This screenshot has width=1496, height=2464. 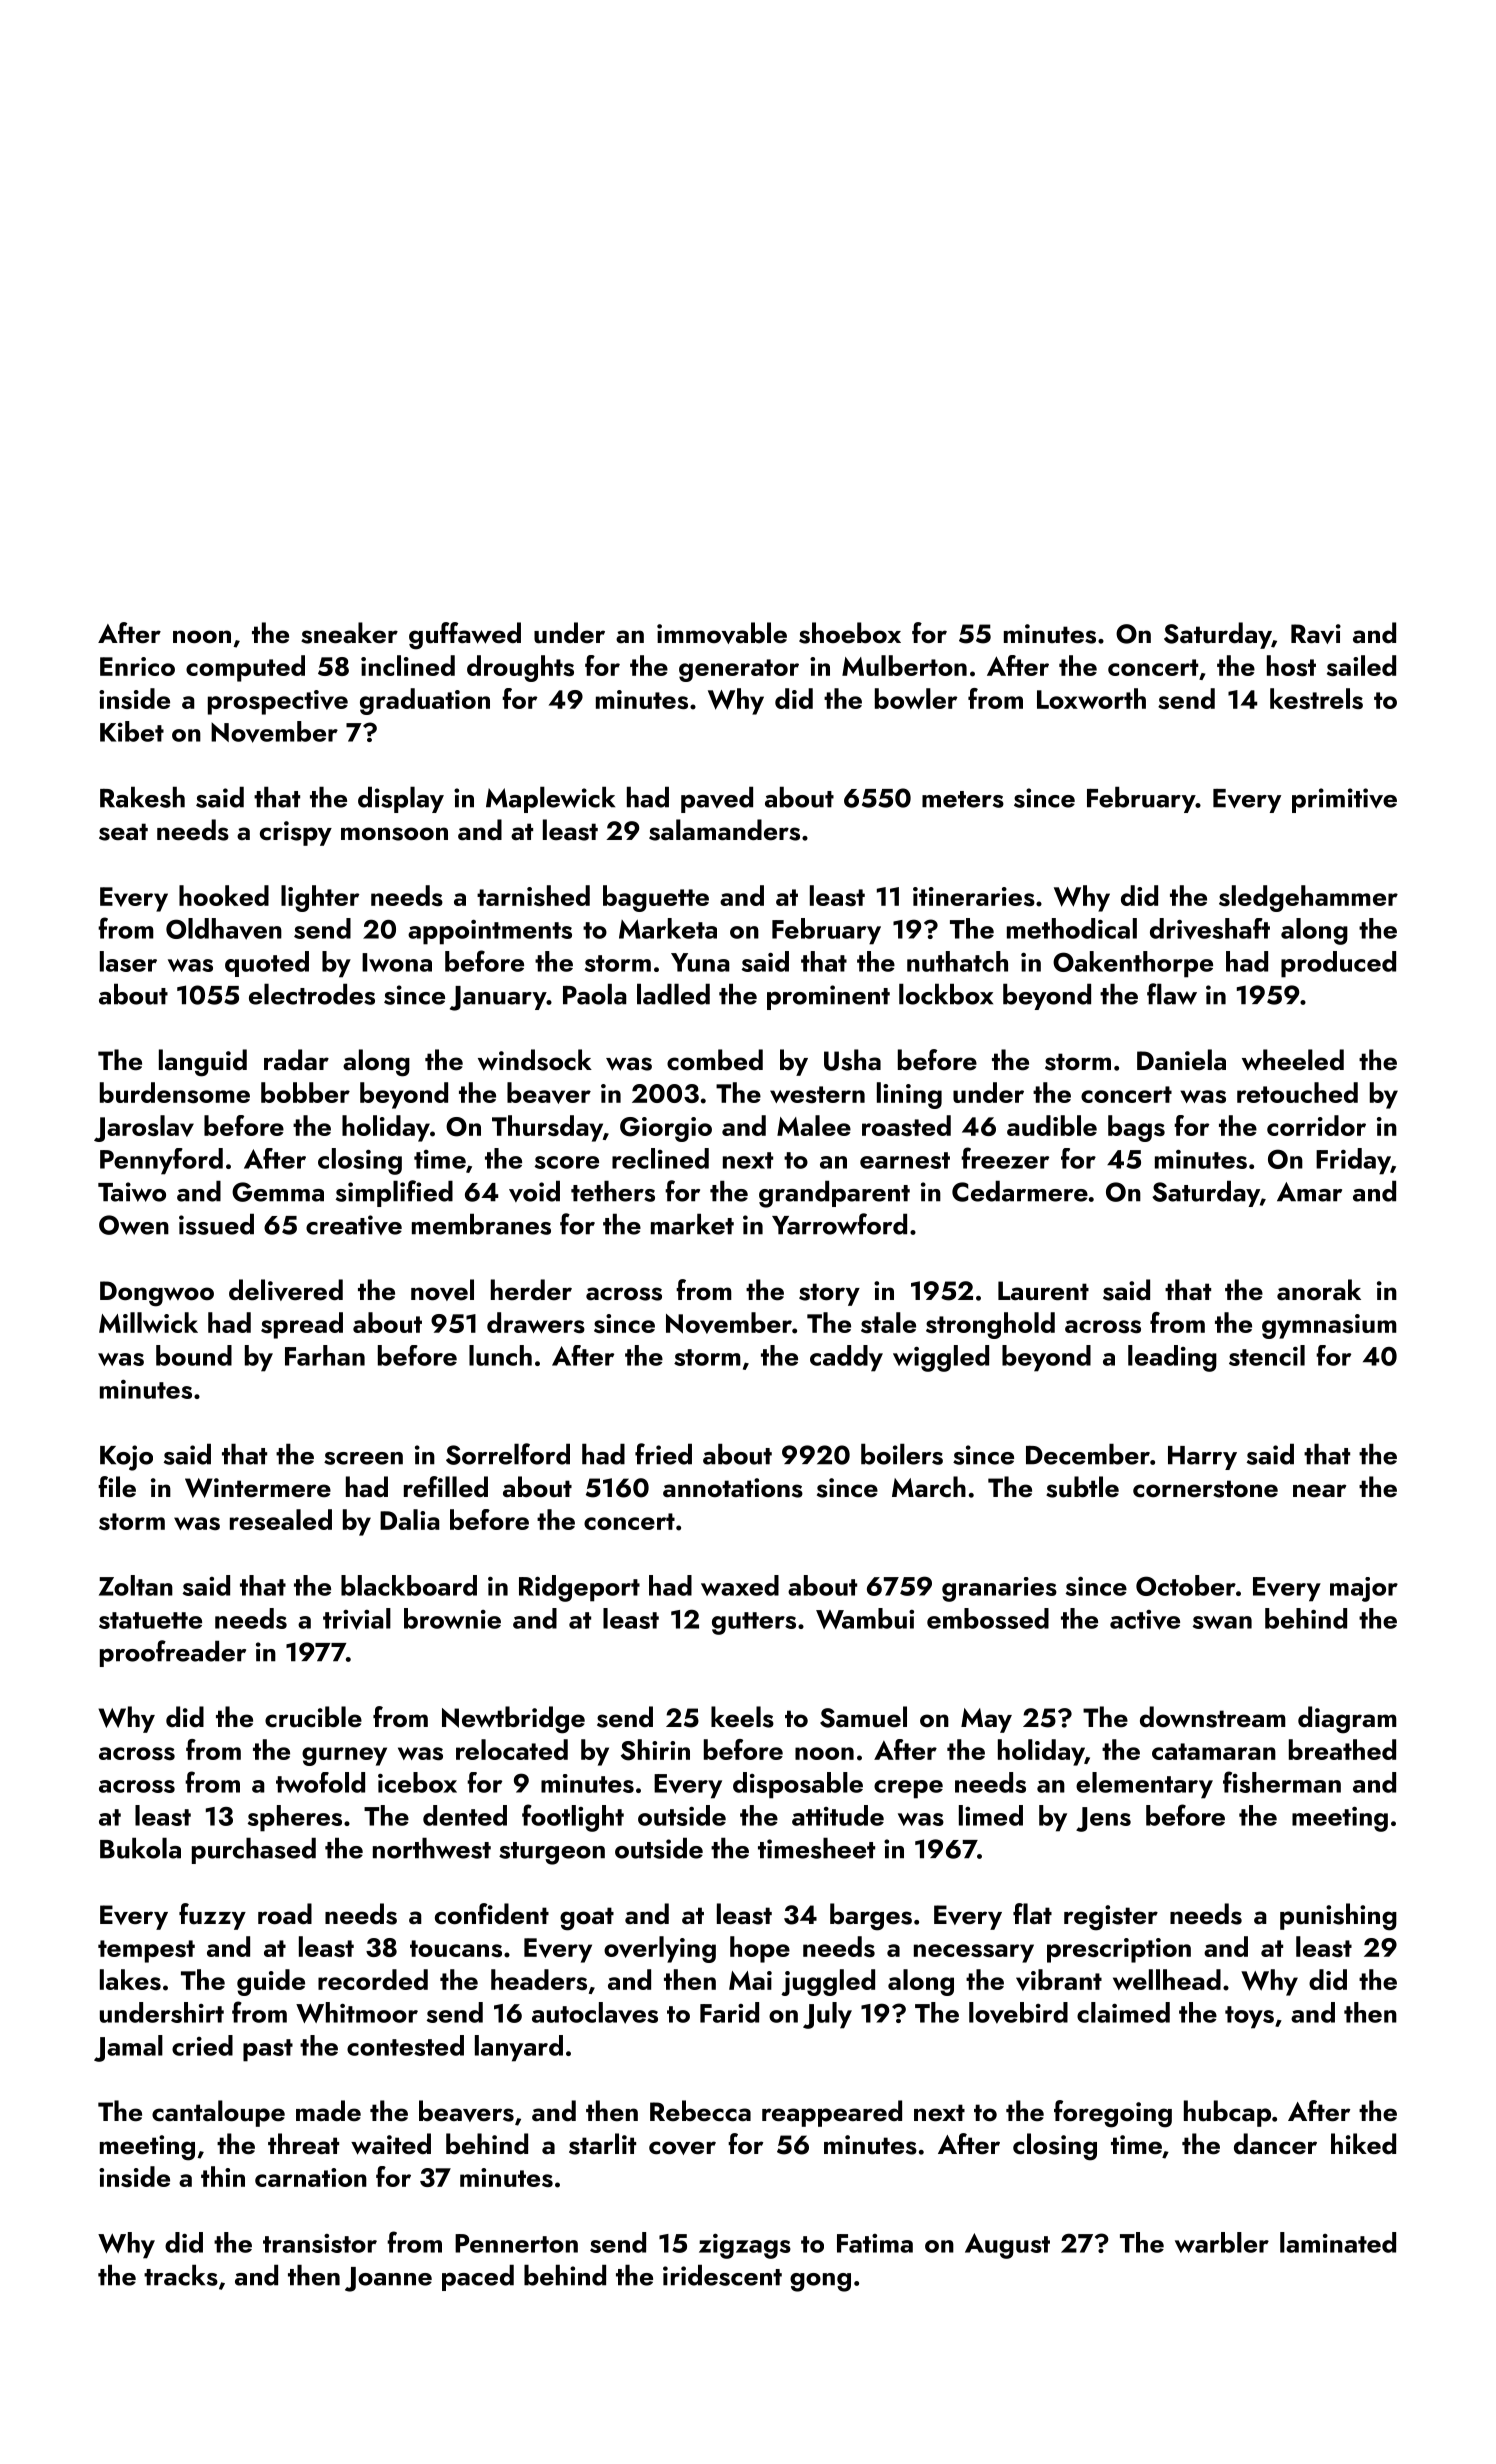 I want to click on graduation, so click(x=425, y=701).
